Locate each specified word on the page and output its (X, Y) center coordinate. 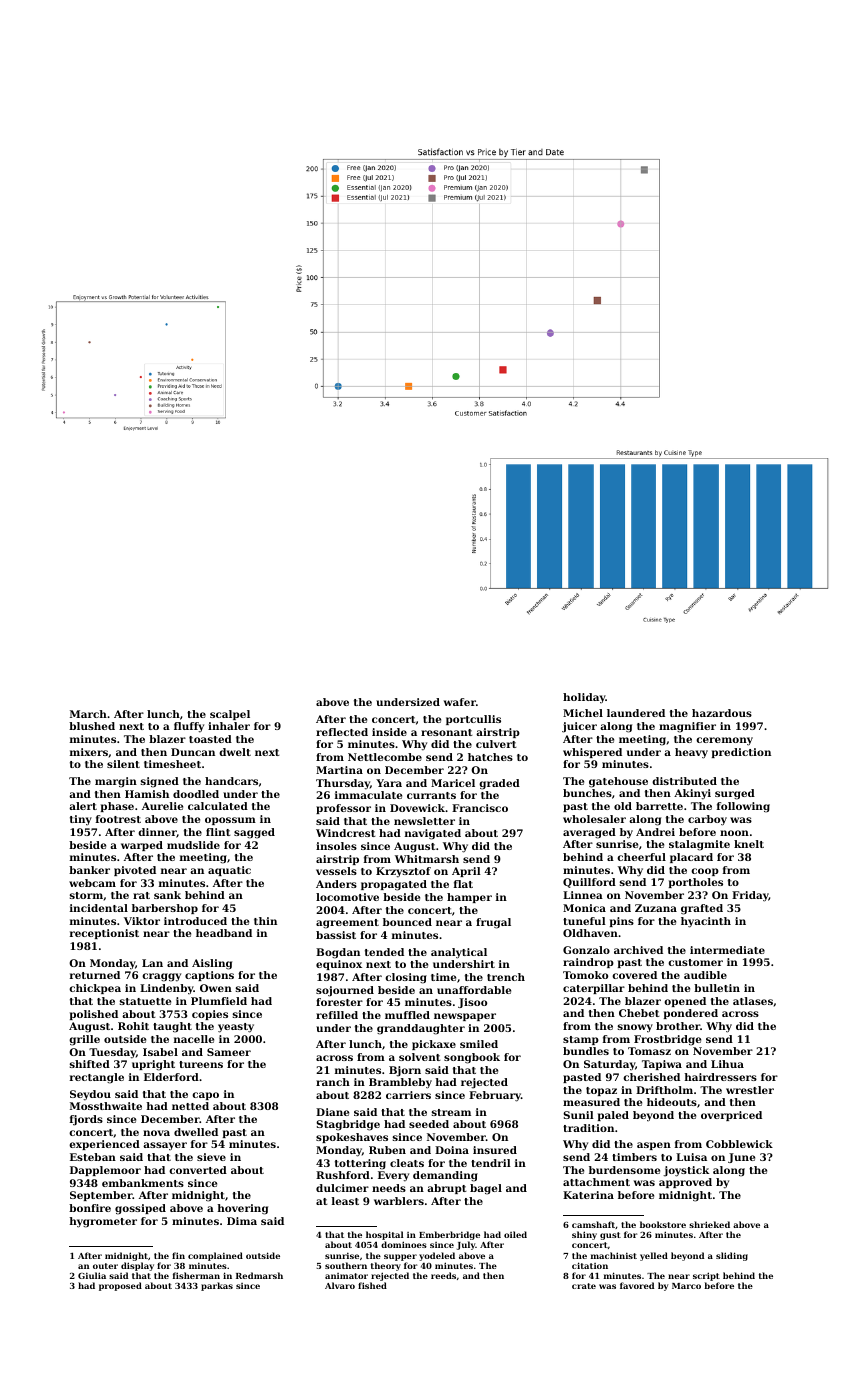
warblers (399, 1201)
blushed (92, 726)
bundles (586, 1051)
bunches (587, 793)
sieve (211, 1157)
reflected (342, 732)
